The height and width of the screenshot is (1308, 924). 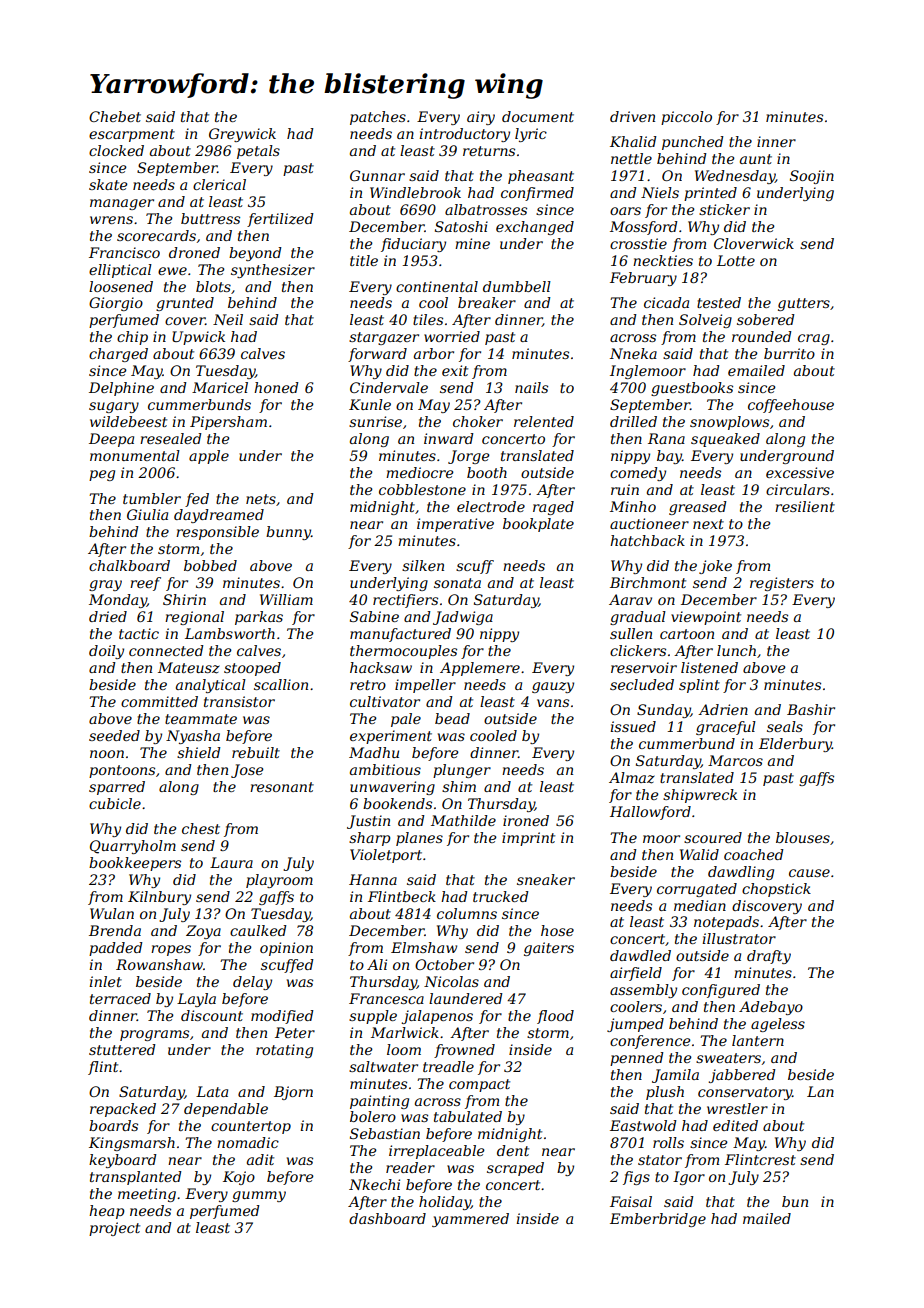 What do you see at coordinates (288, 533) in the screenshot?
I see `bunny` at bounding box center [288, 533].
